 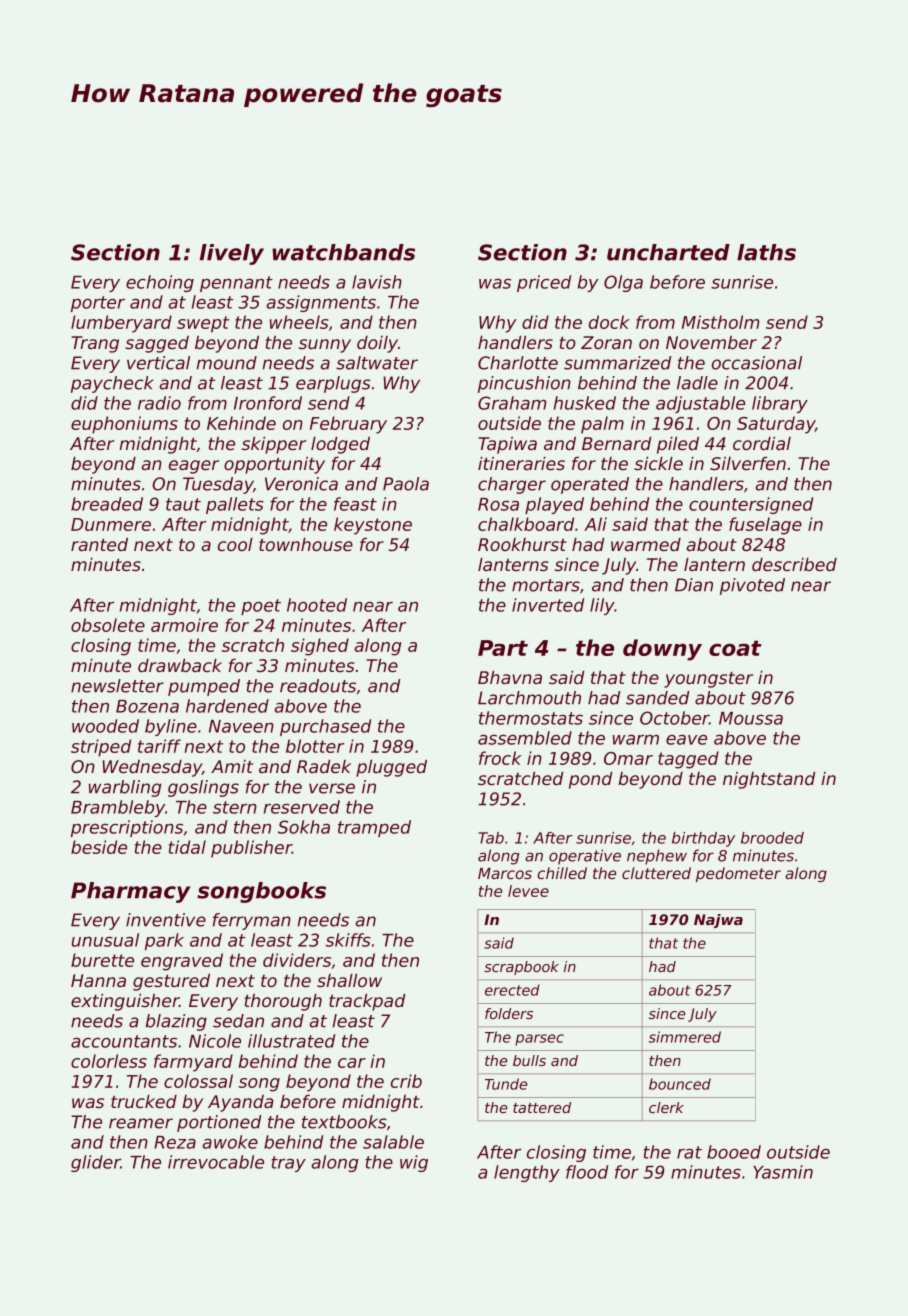 I want to click on February, so click(x=348, y=425).
